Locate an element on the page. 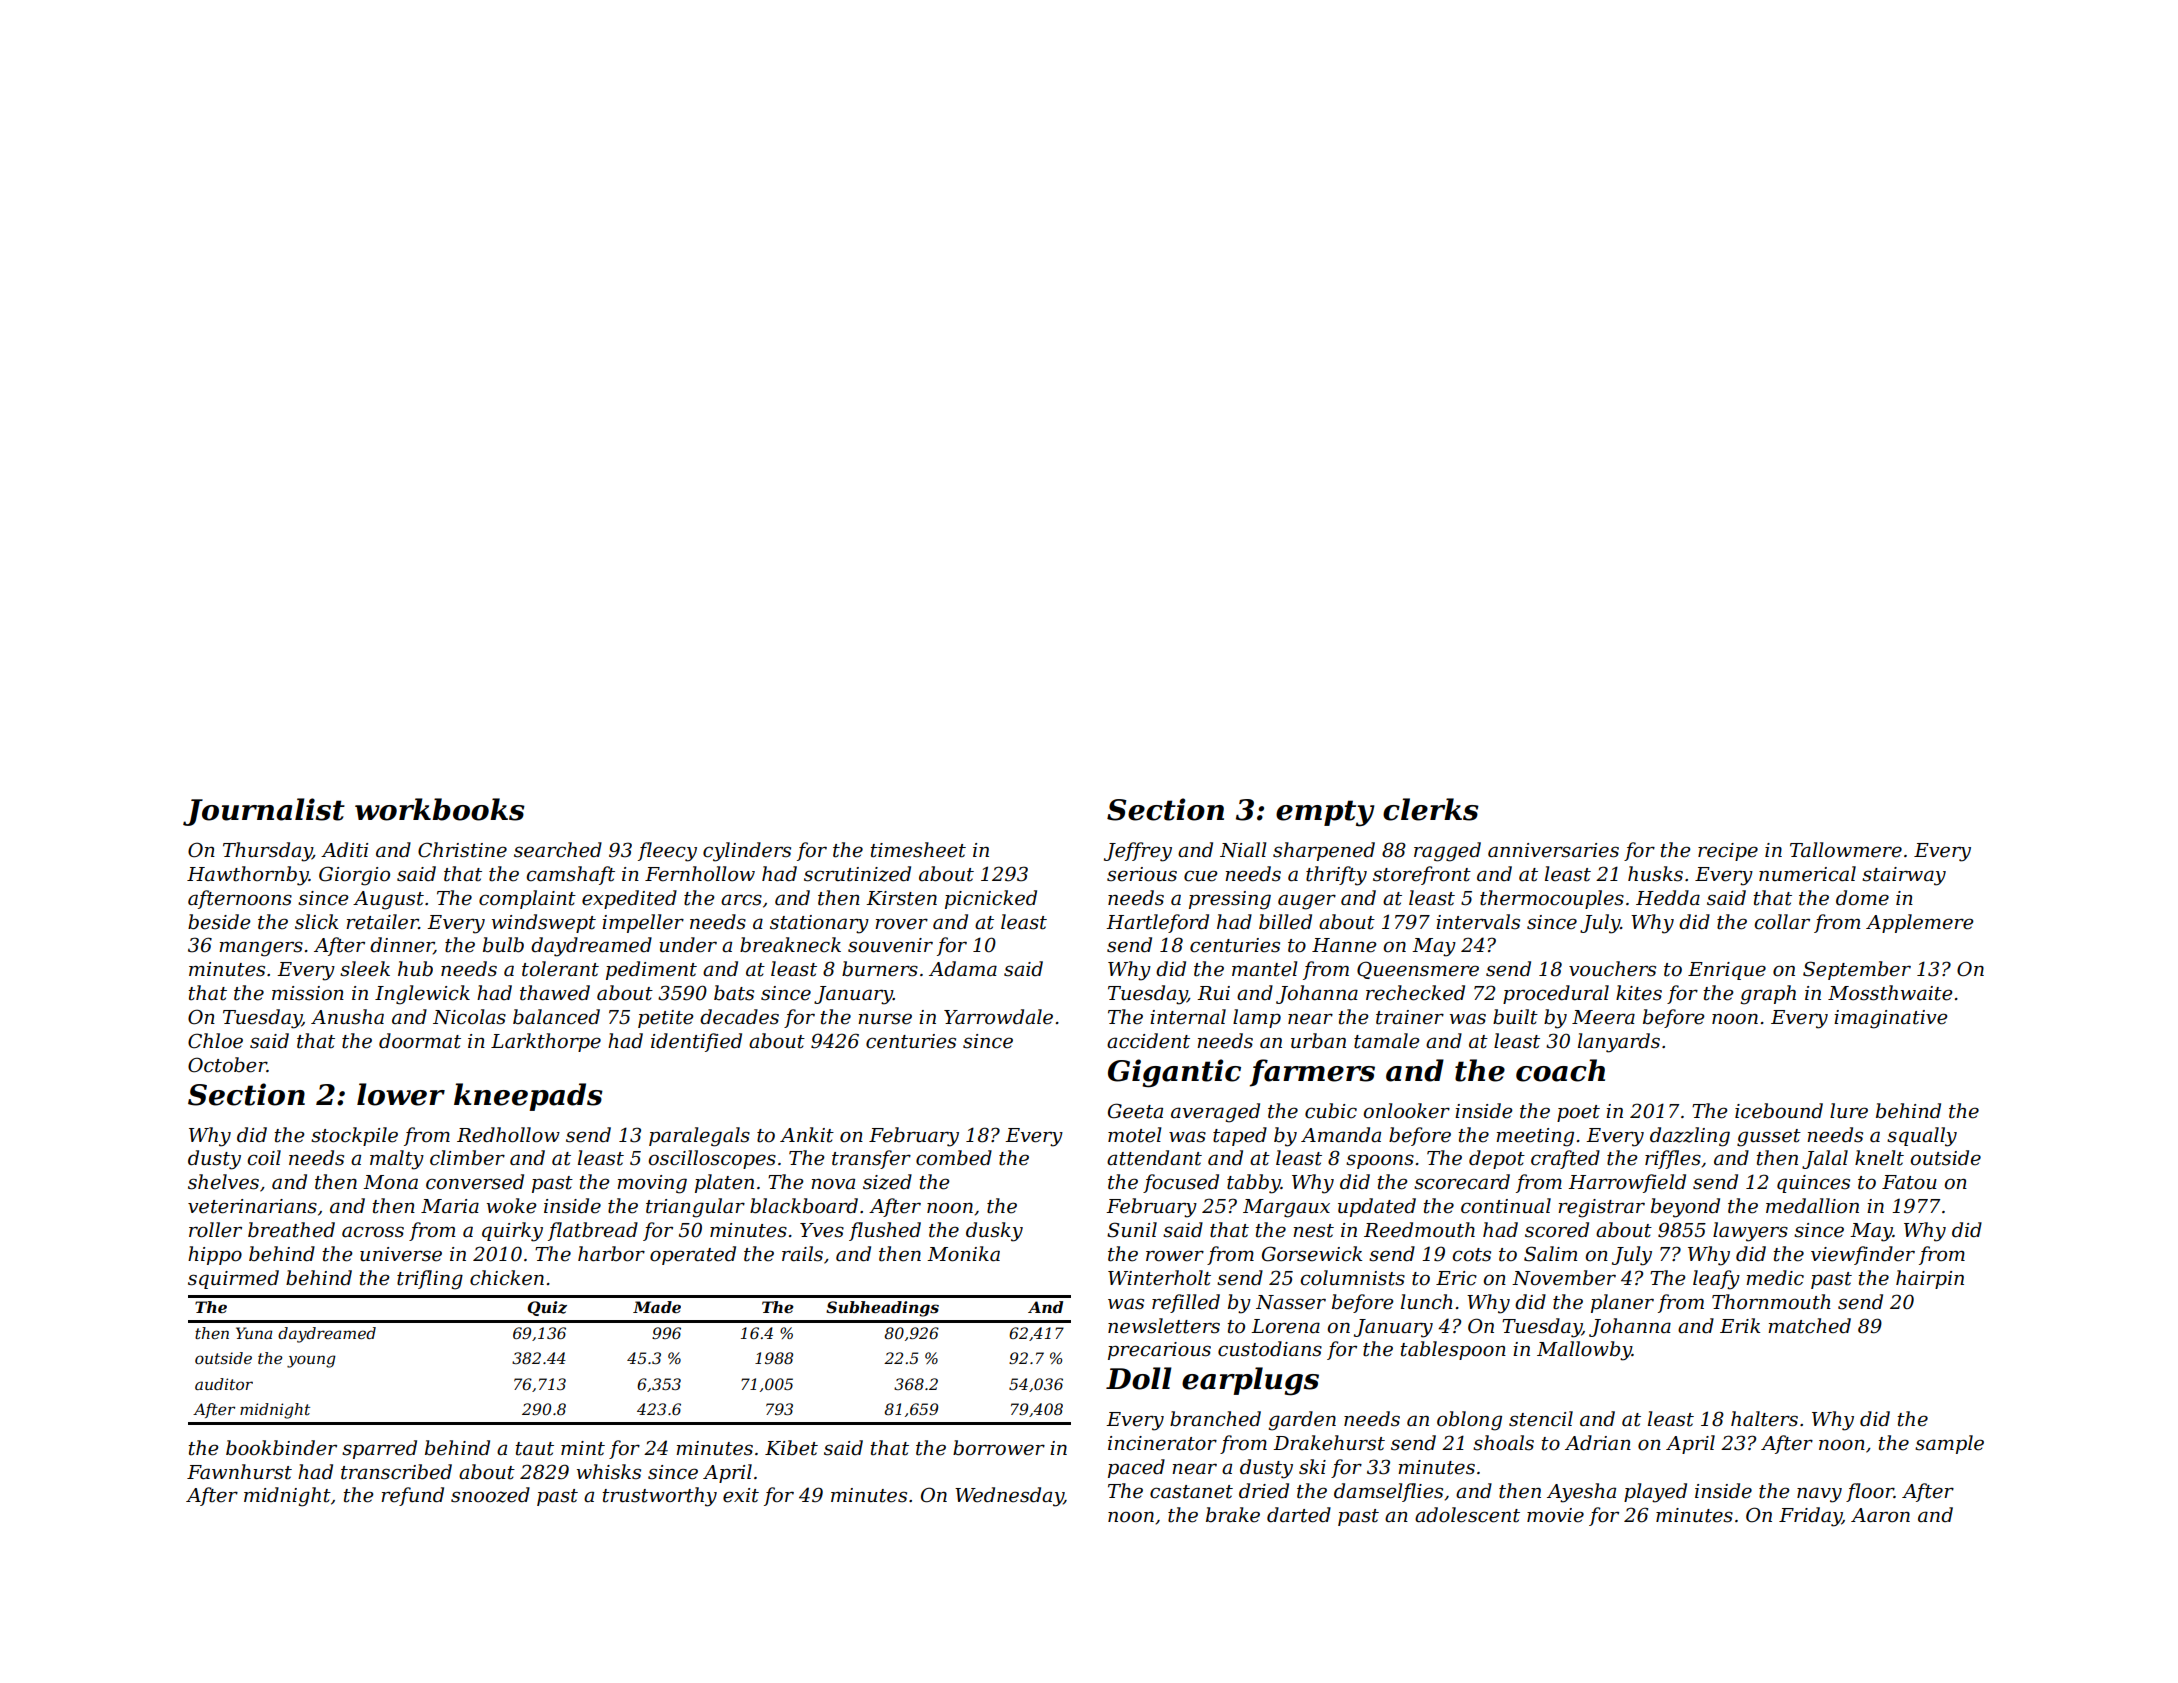  squally is located at coordinates (1922, 1137).
